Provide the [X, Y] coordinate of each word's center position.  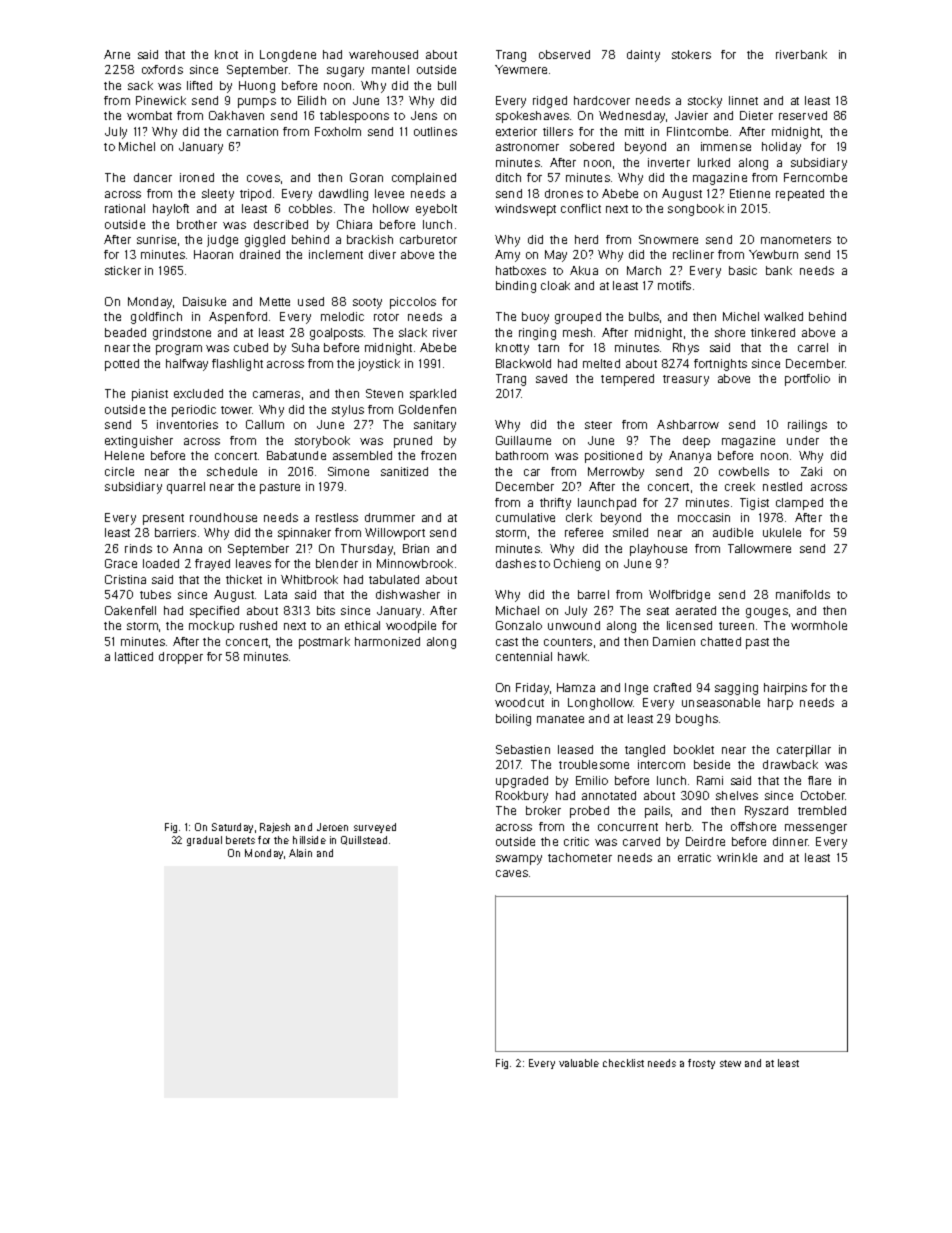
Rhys [686, 349]
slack [413, 332]
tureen [736, 626]
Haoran [213, 254]
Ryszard [766, 812]
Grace [121, 563]
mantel [390, 69]
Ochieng [577, 565]
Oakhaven [236, 115]
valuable [579, 1063]
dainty [643, 56]
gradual [204, 841]
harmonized [387, 641]
